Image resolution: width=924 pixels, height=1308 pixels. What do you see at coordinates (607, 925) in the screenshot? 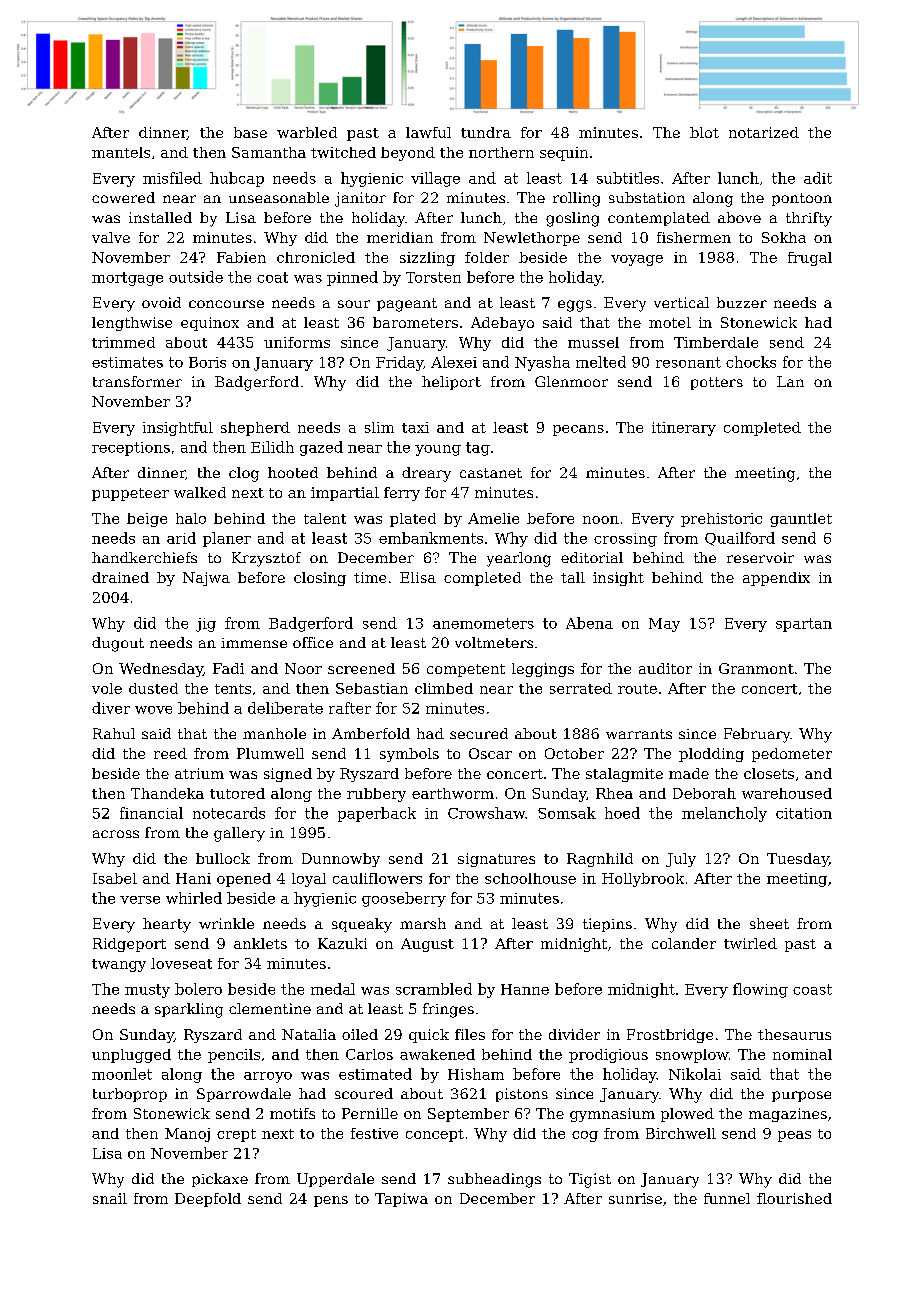
I see `tiepins` at bounding box center [607, 925].
